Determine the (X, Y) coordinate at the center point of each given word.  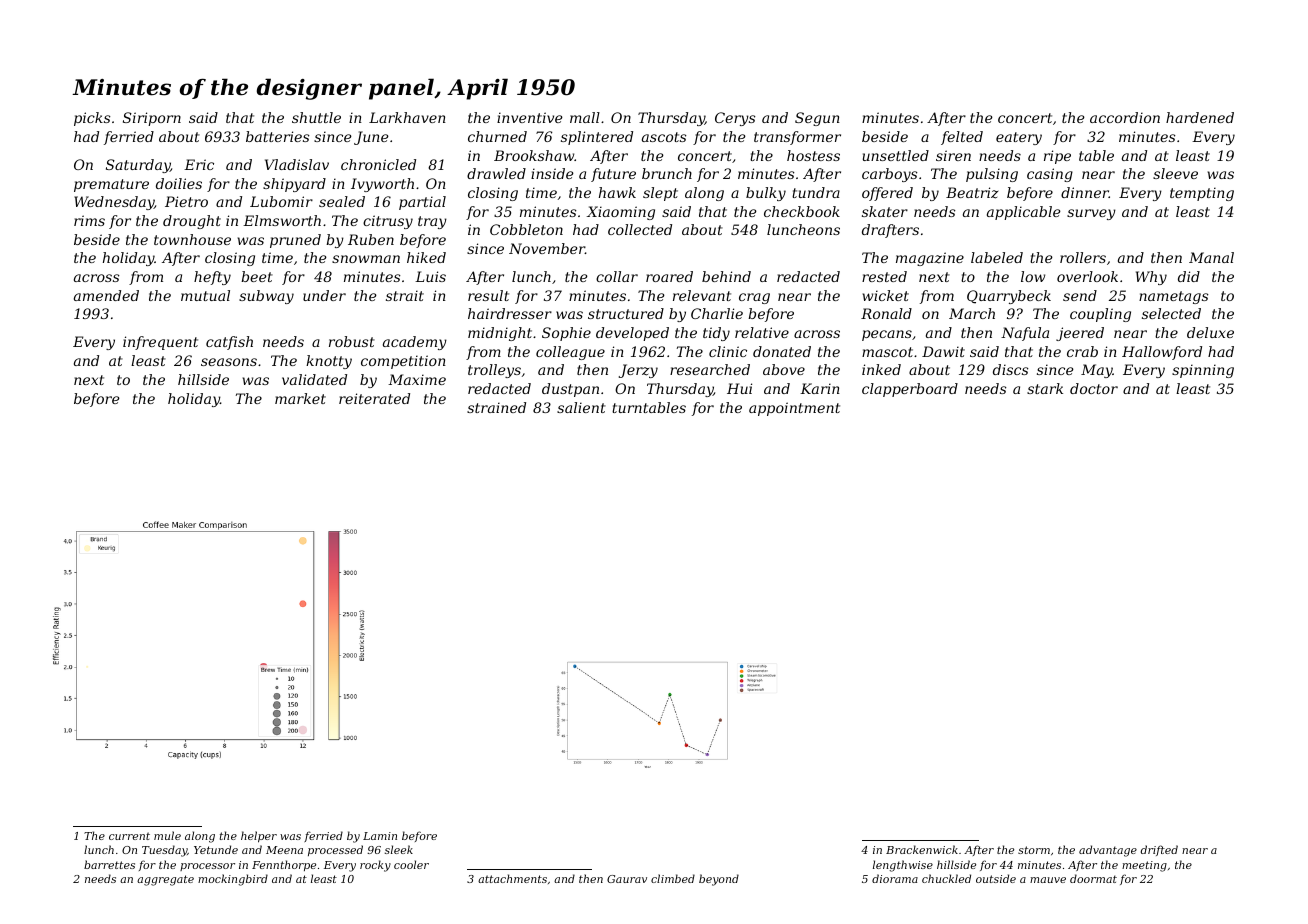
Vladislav (297, 164)
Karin (820, 388)
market (300, 398)
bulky (766, 194)
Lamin (380, 836)
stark (1045, 388)
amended (106, 295)
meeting (1144, 866)
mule (167, 835)
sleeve (1175, 173)
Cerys (735, 119)
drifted (1159, 850)
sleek (399, 849)
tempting (1202, 194)
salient (581, 407)
